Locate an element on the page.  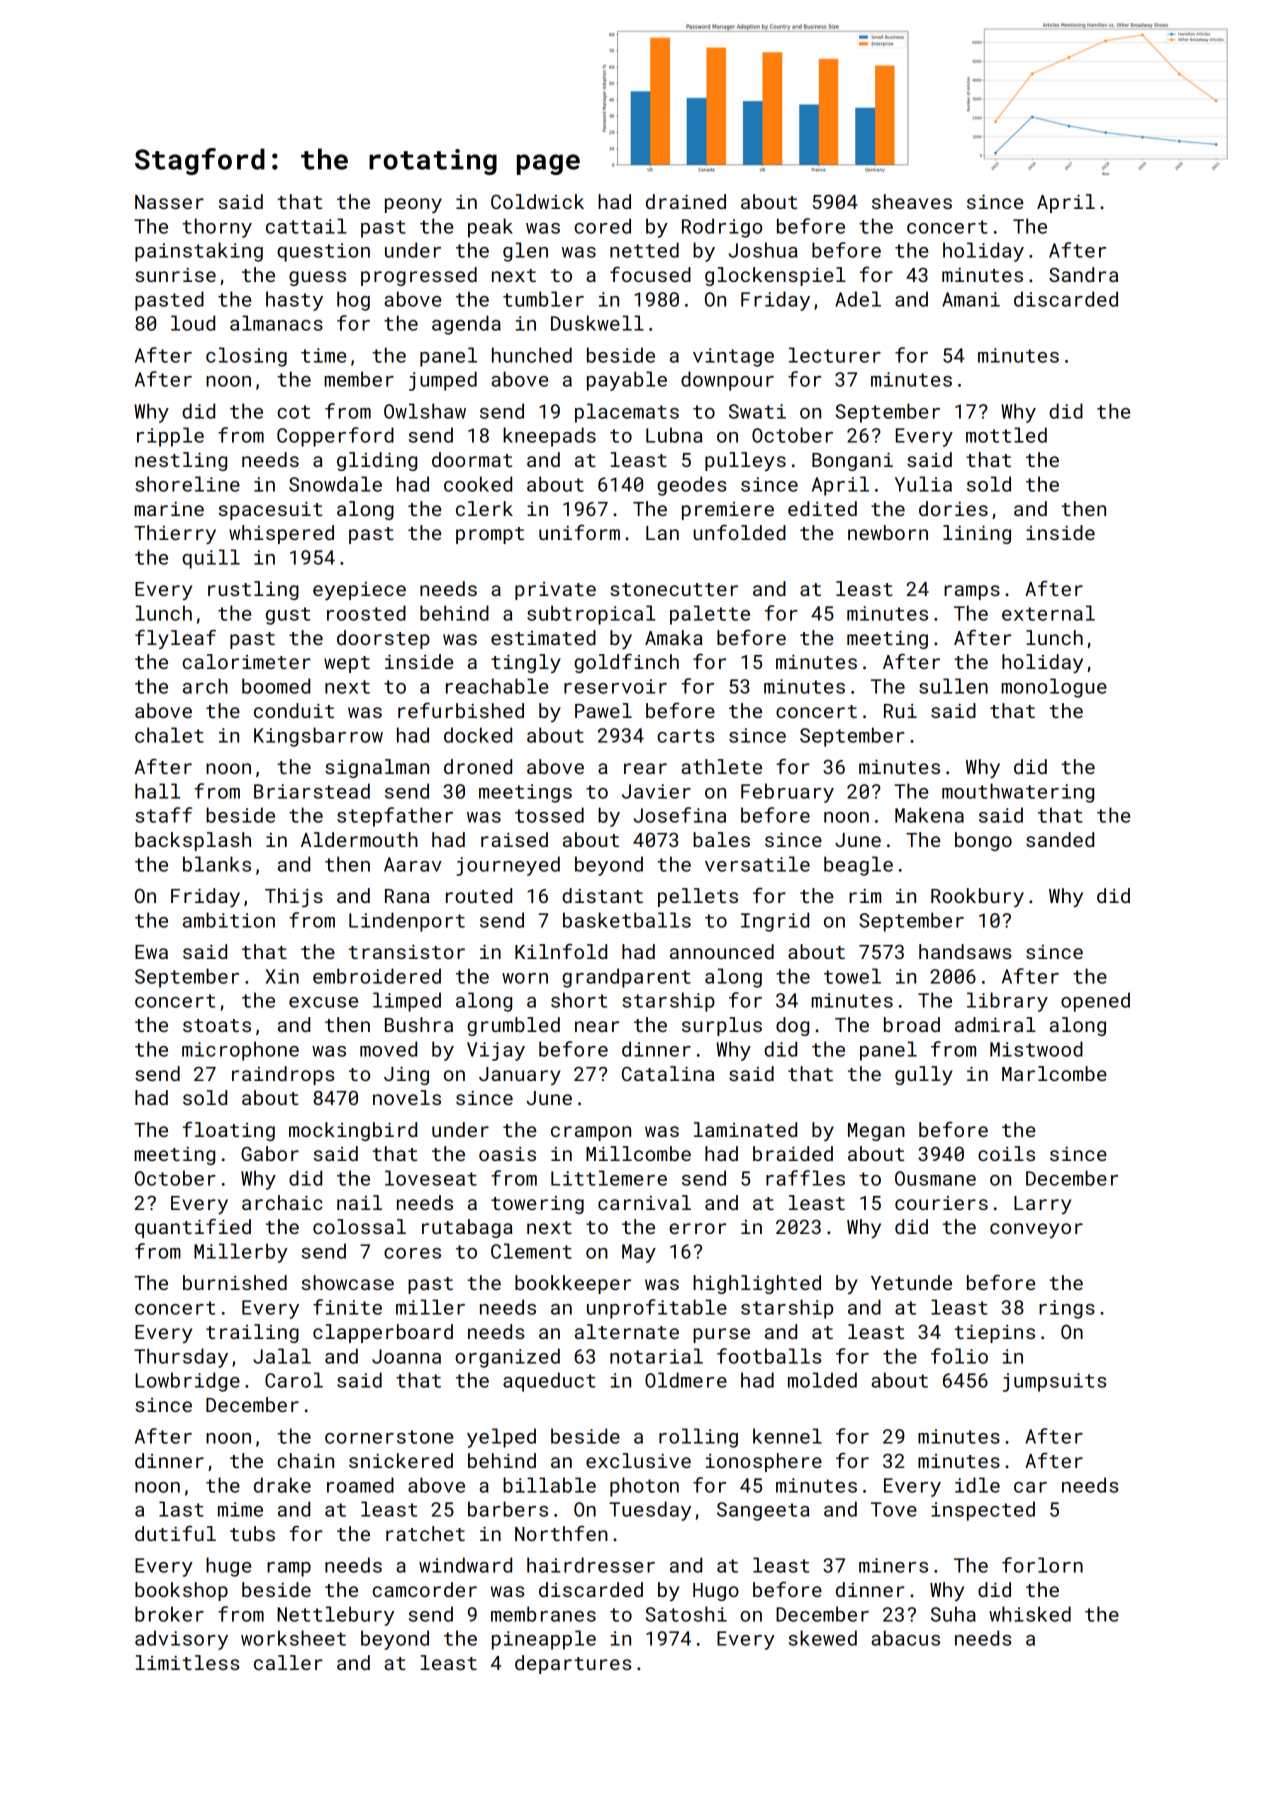
hall is located at coordinates (157, 791).
